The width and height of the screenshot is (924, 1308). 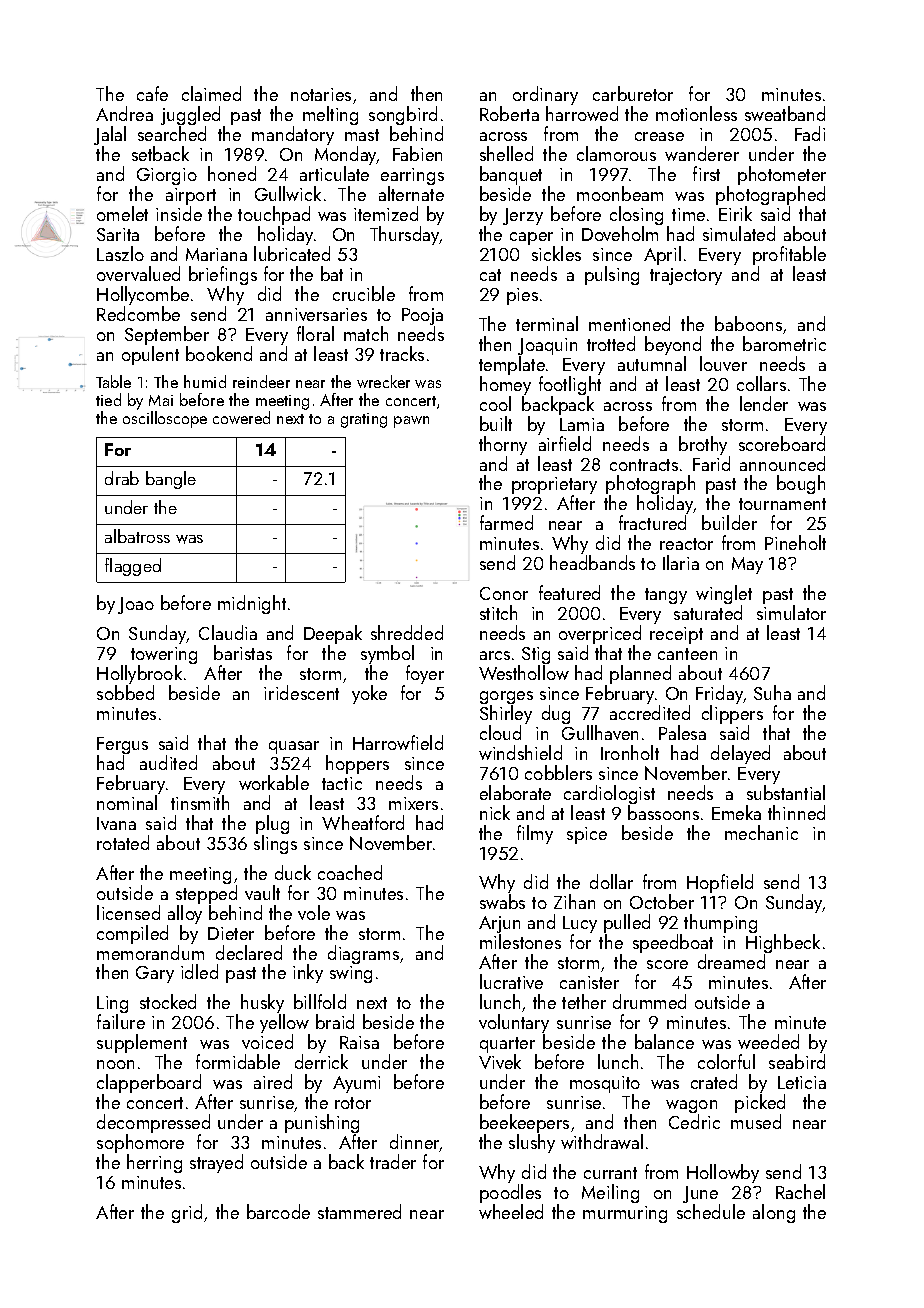 What do you see at coordinates (505, 385) in the screenshot?
I see `homey` at bounding box center [505, 385].
